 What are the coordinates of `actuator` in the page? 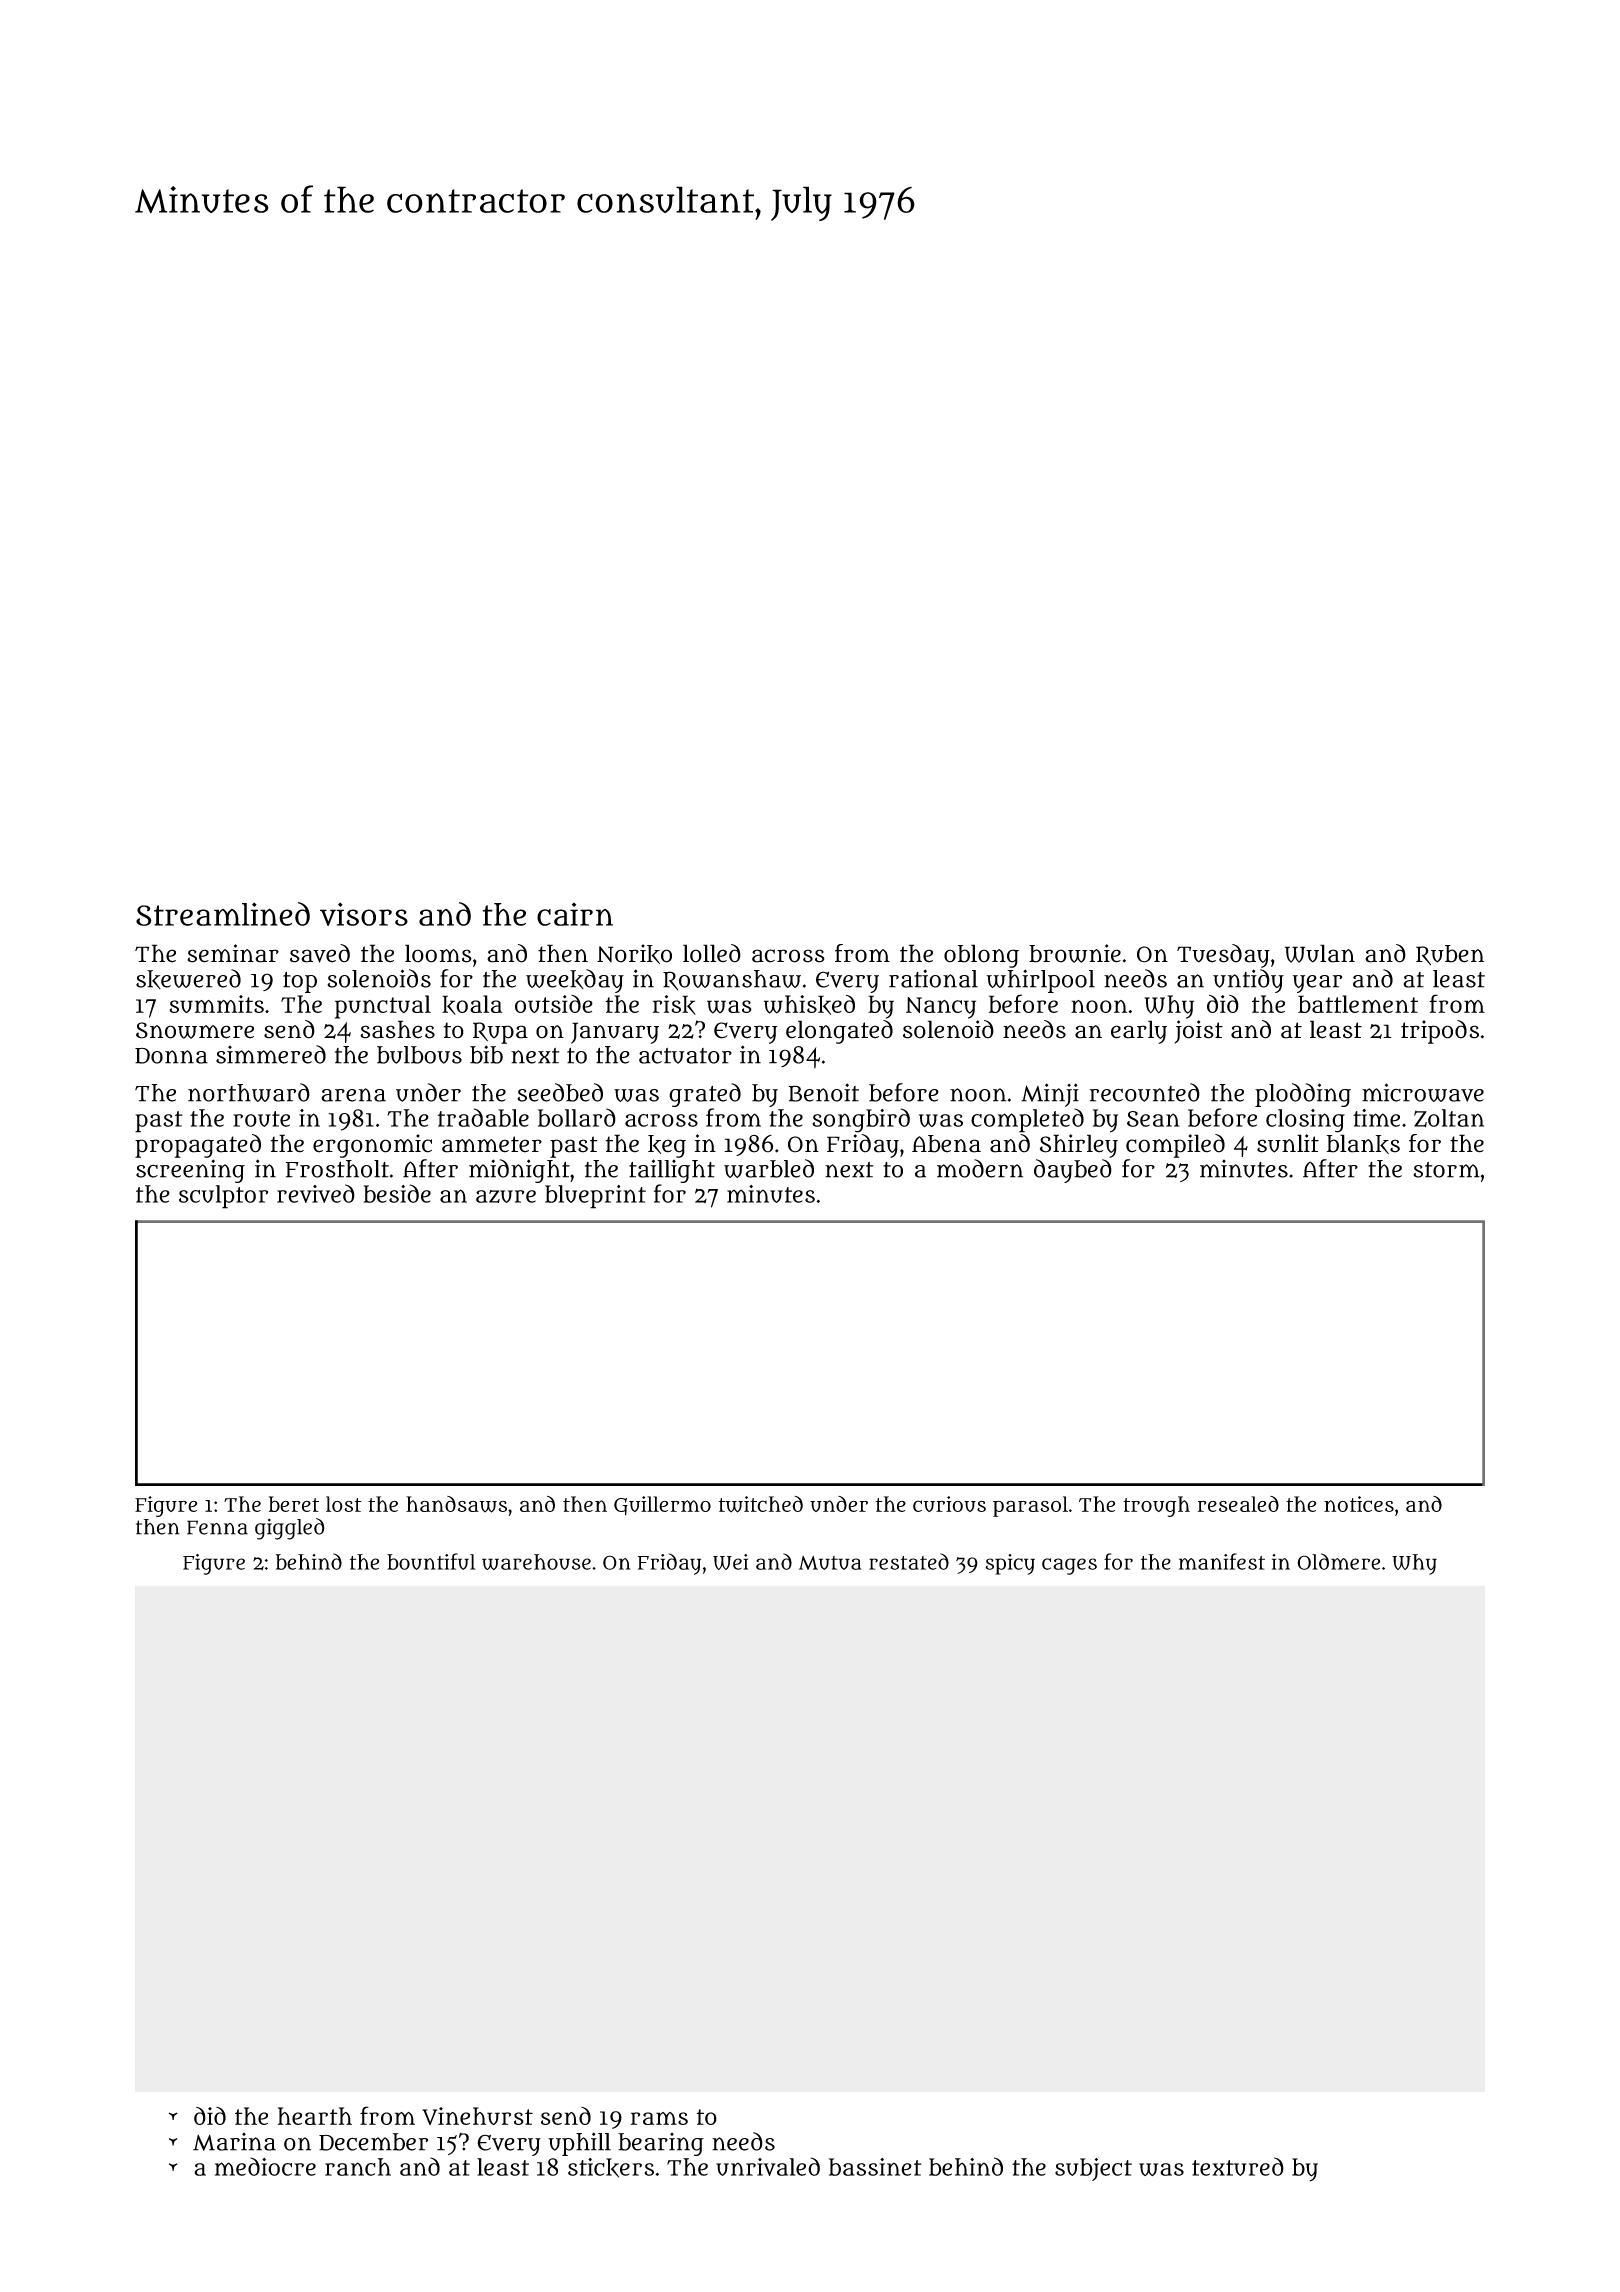 It's located at (685, 1056).
